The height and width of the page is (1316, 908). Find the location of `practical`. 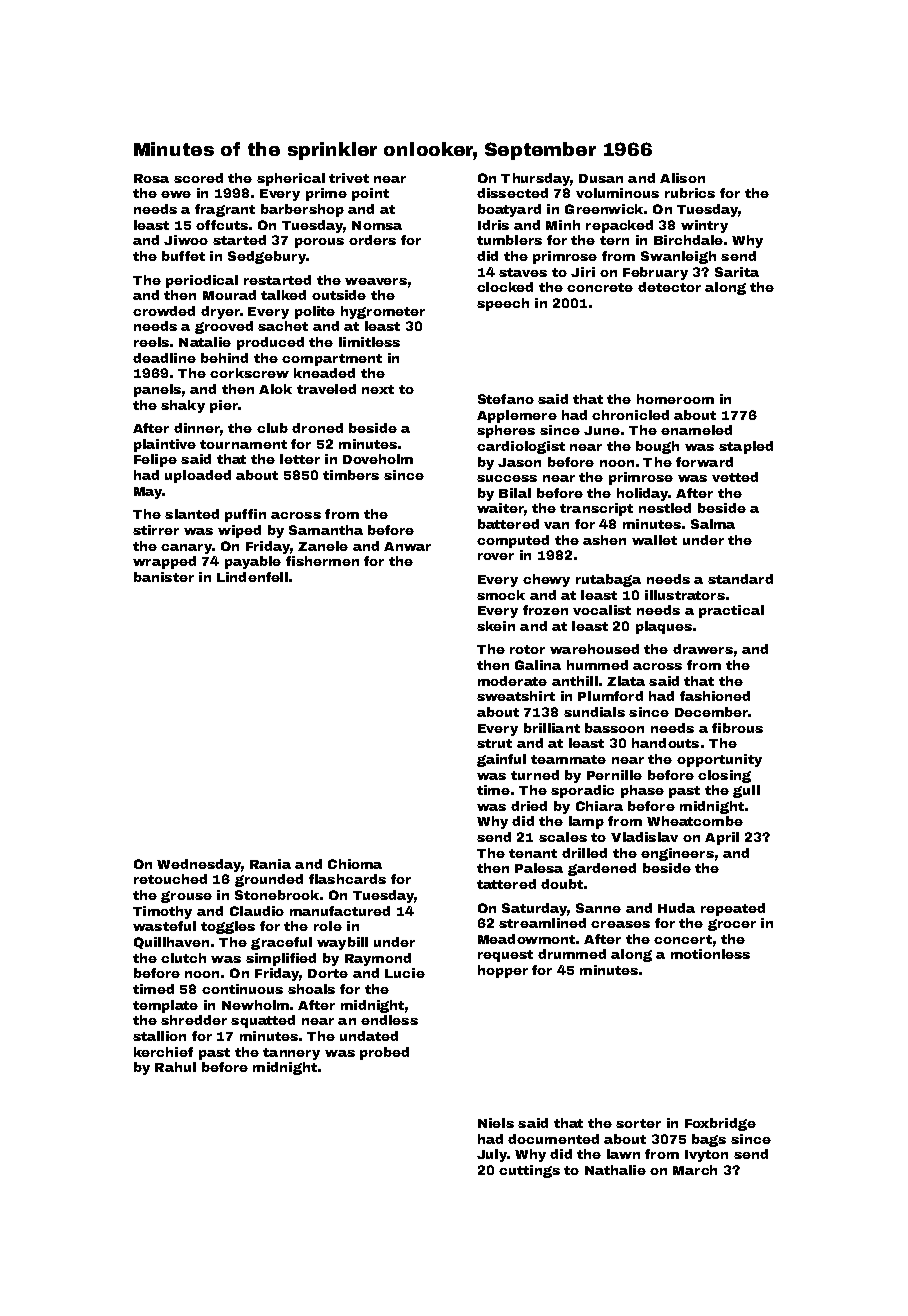

practical is located at coordinates (731, 611).
